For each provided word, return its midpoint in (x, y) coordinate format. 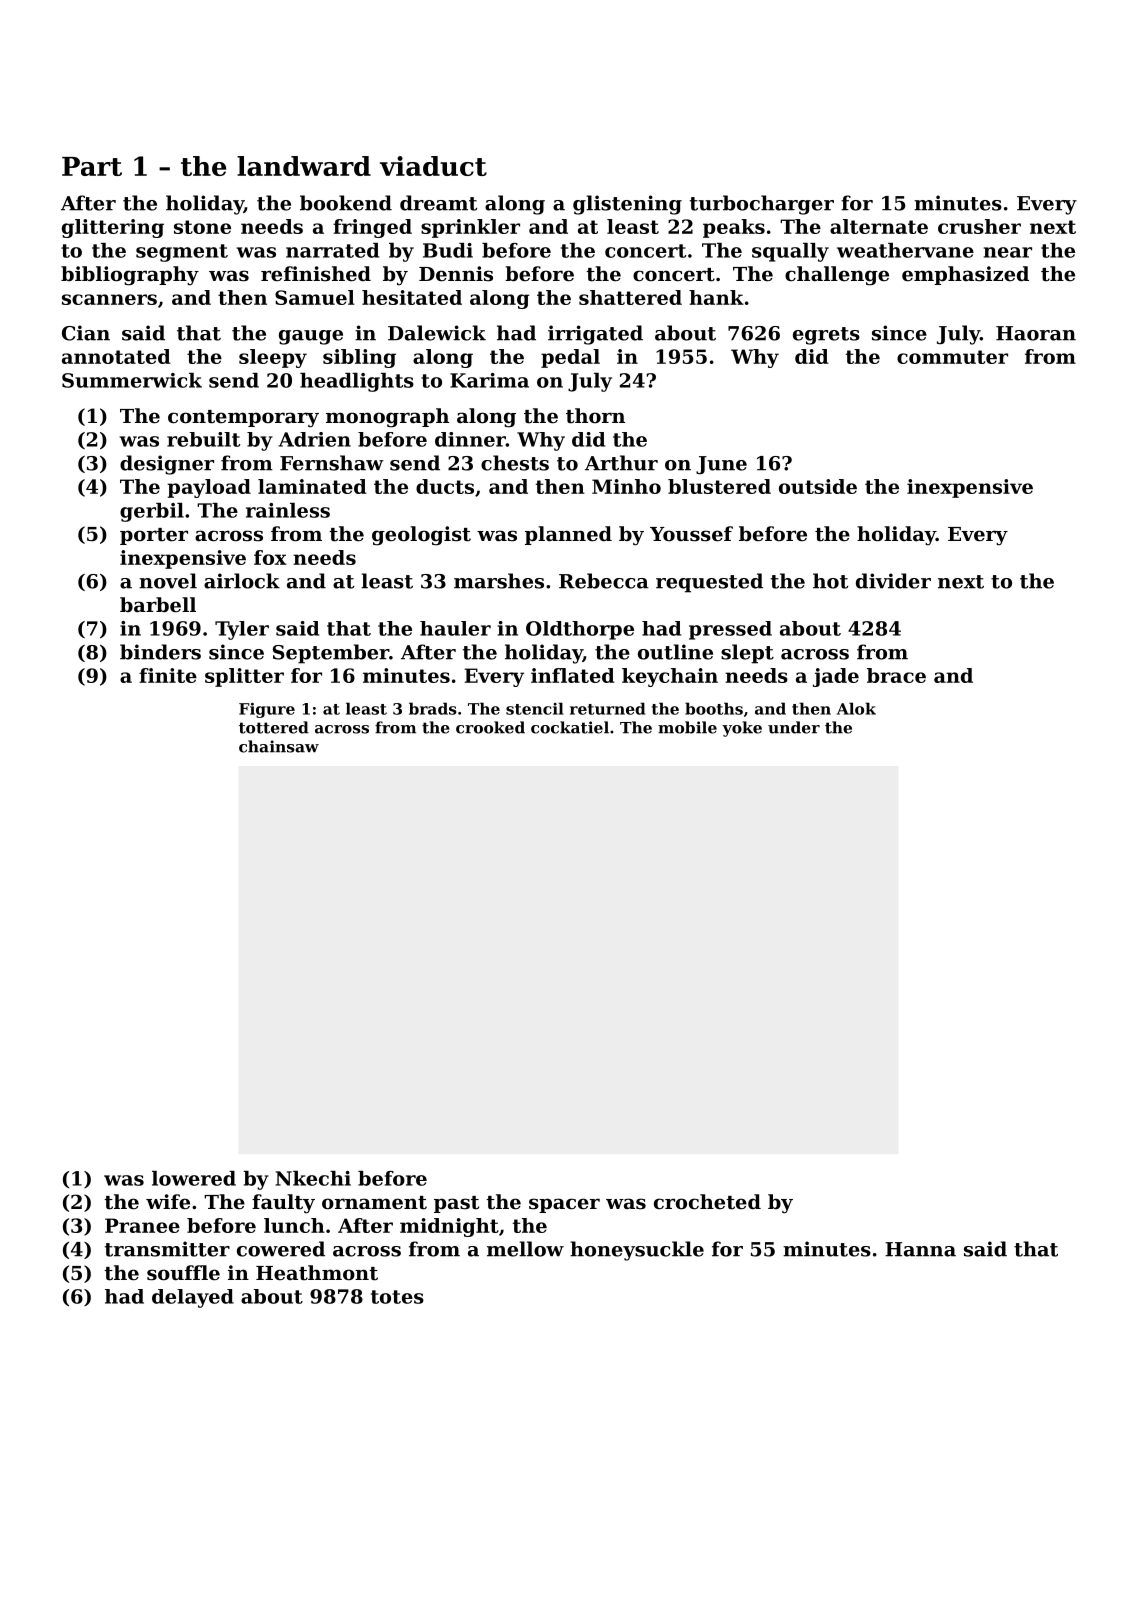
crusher (979, 226)
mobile (687, 727)
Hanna (920, 1249)
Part (92, 166)
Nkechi (313, 1178)
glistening (627, 205)
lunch (294, 1225)
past (456, 1204)
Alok (856, 708)
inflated (573, 675)
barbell (158, 605)
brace (896, 675)
